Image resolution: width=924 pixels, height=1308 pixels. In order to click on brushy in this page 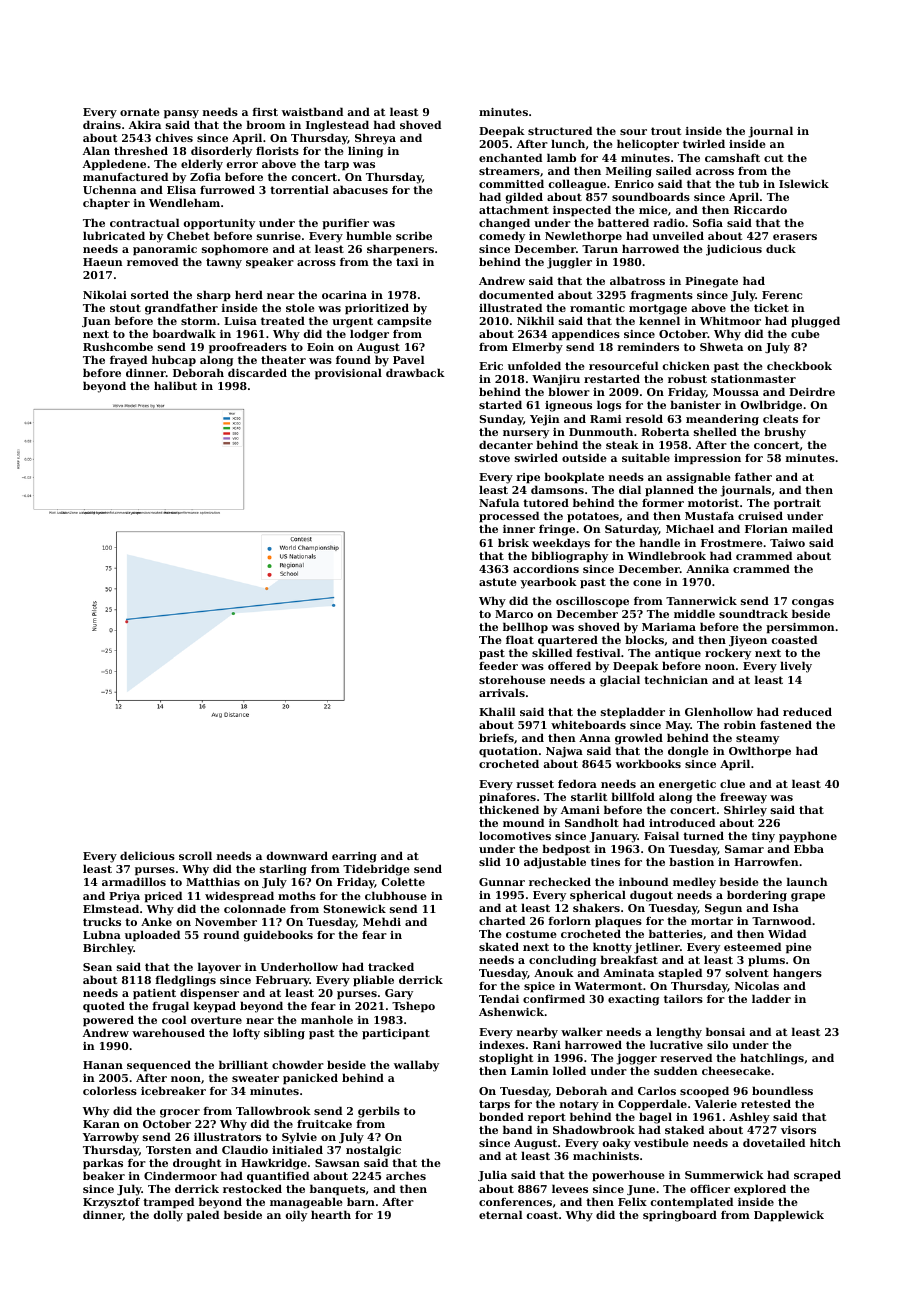, I will do `click(785, 433)`.
